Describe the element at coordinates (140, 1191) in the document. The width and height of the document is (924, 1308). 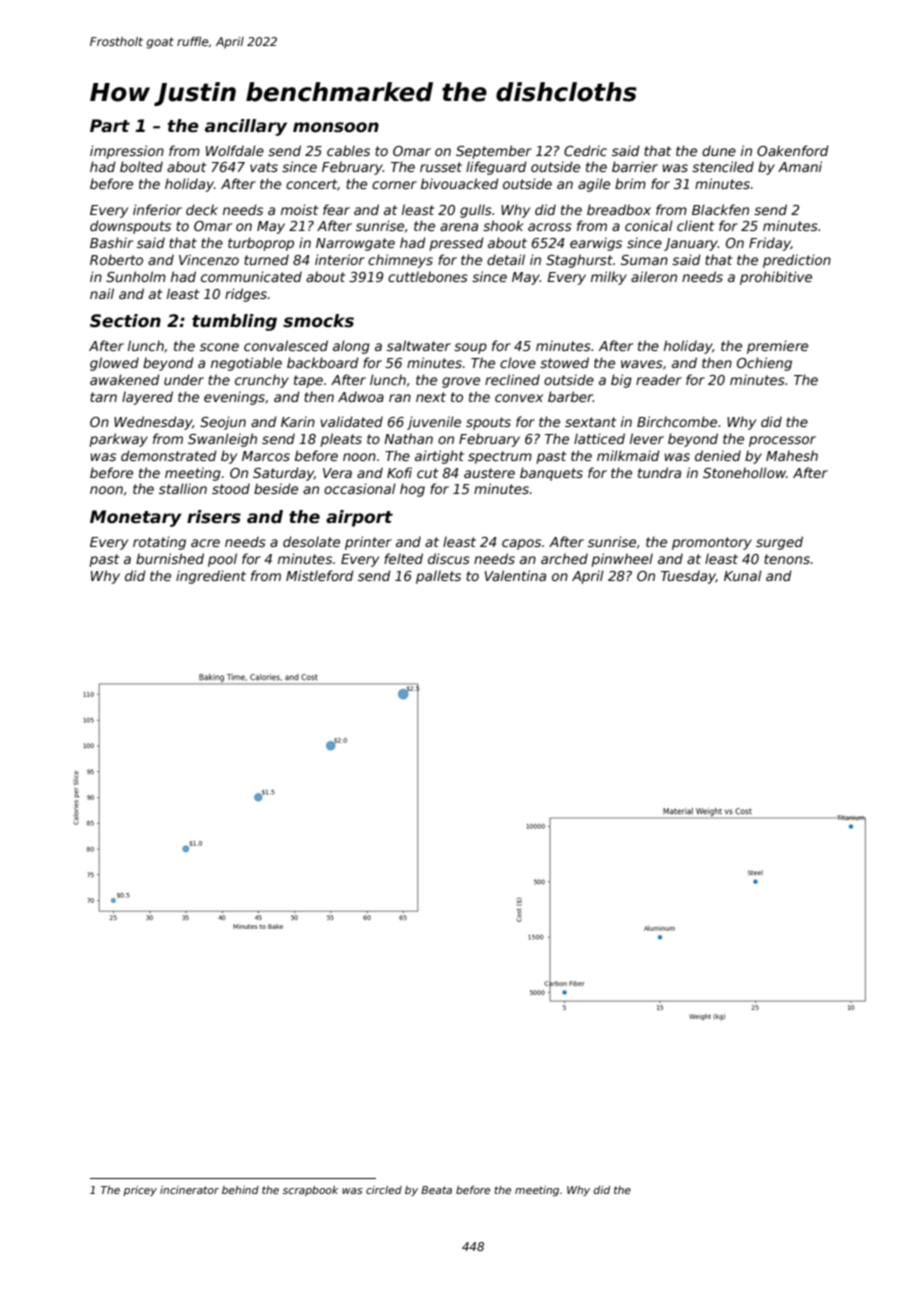
I see `pricey` at that location.
